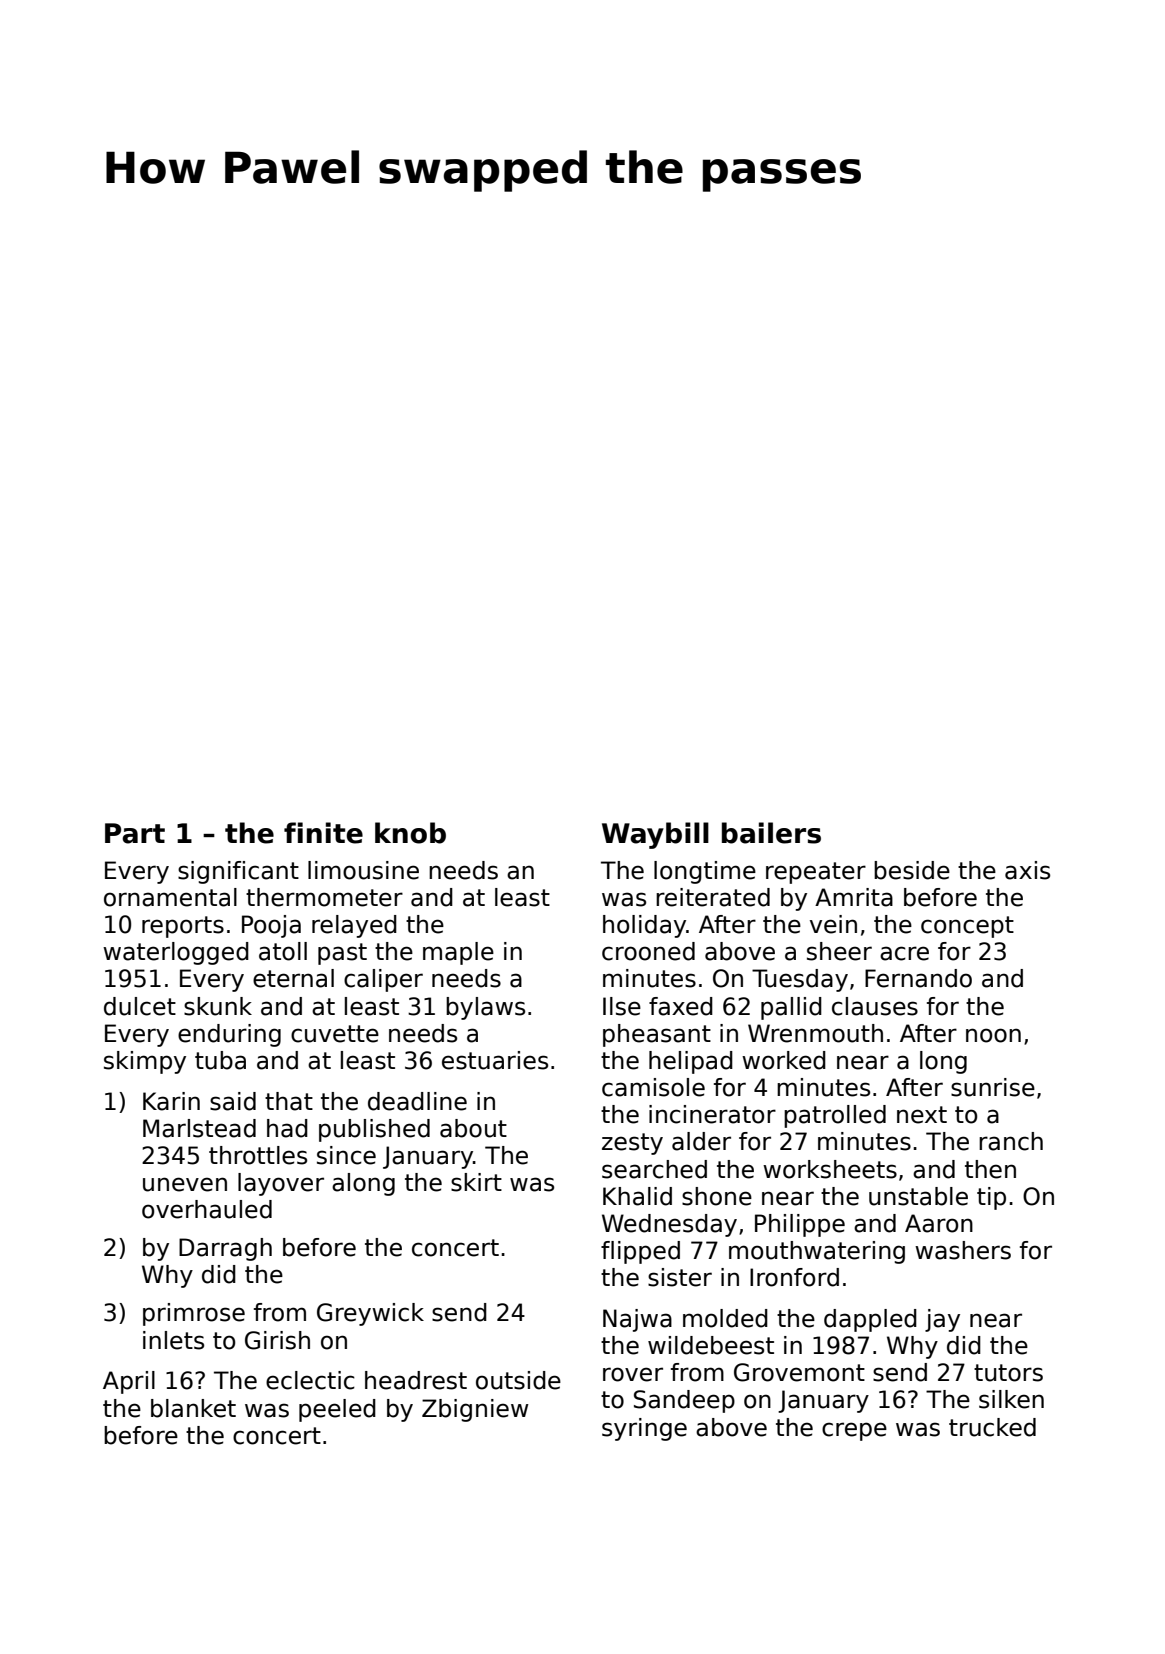 This image has width=1165, height=1654. What do you see at coordinates (648, 951) in the image?
I see `crooned` at bounding box center [648, 951].
